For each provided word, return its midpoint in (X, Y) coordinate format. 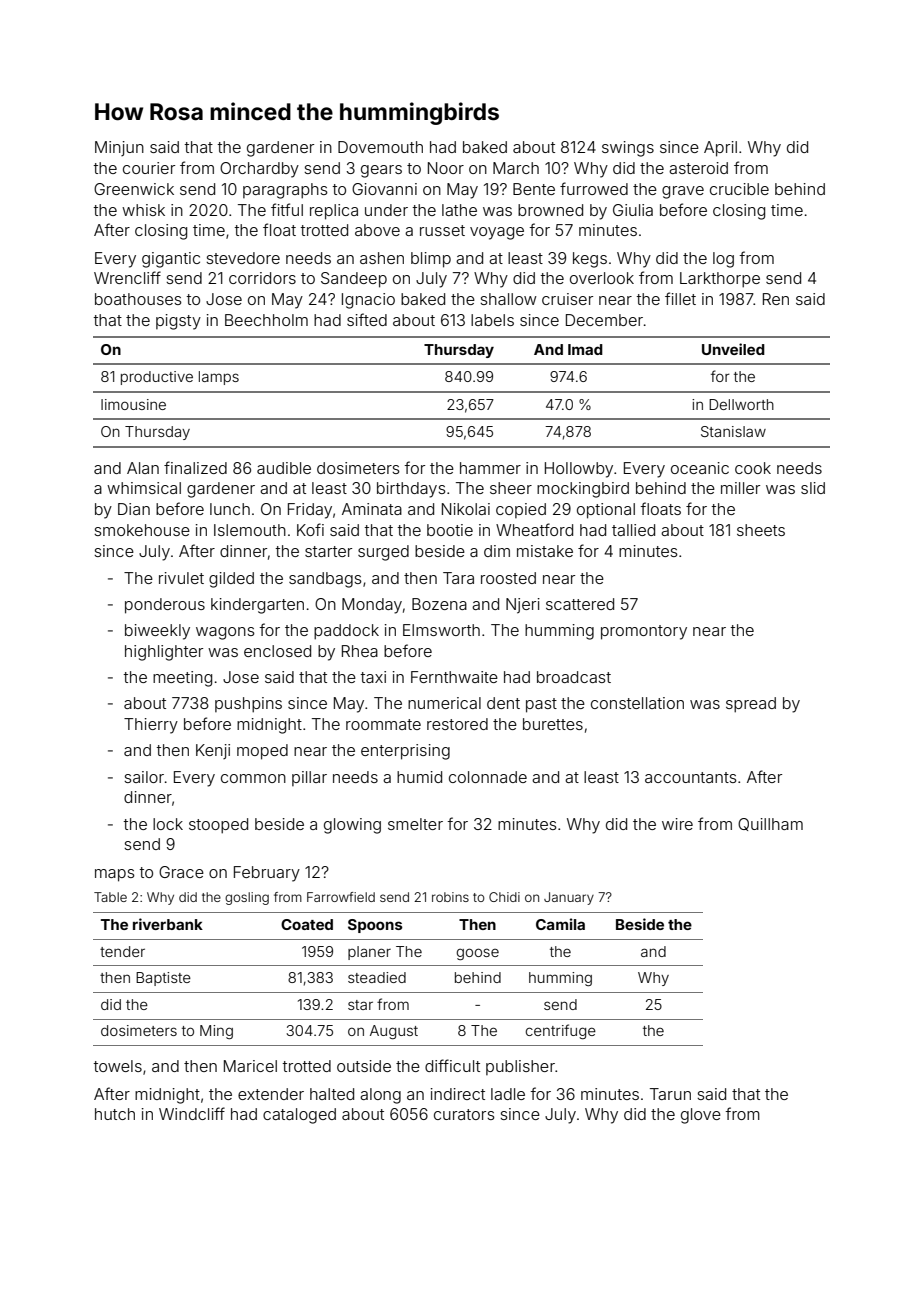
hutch (115, 1114)
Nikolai (466, 509)
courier (149, 168)
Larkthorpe (720, 280)
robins (450, 897)
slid (813, 488)
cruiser (567, 299)
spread (751, 705)
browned (550, 210)
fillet (680, 298)
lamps (219, 378)
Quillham (770, 824)
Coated (307, 924)
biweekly (157, 632)
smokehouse (142, 530)
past (541, 705)
